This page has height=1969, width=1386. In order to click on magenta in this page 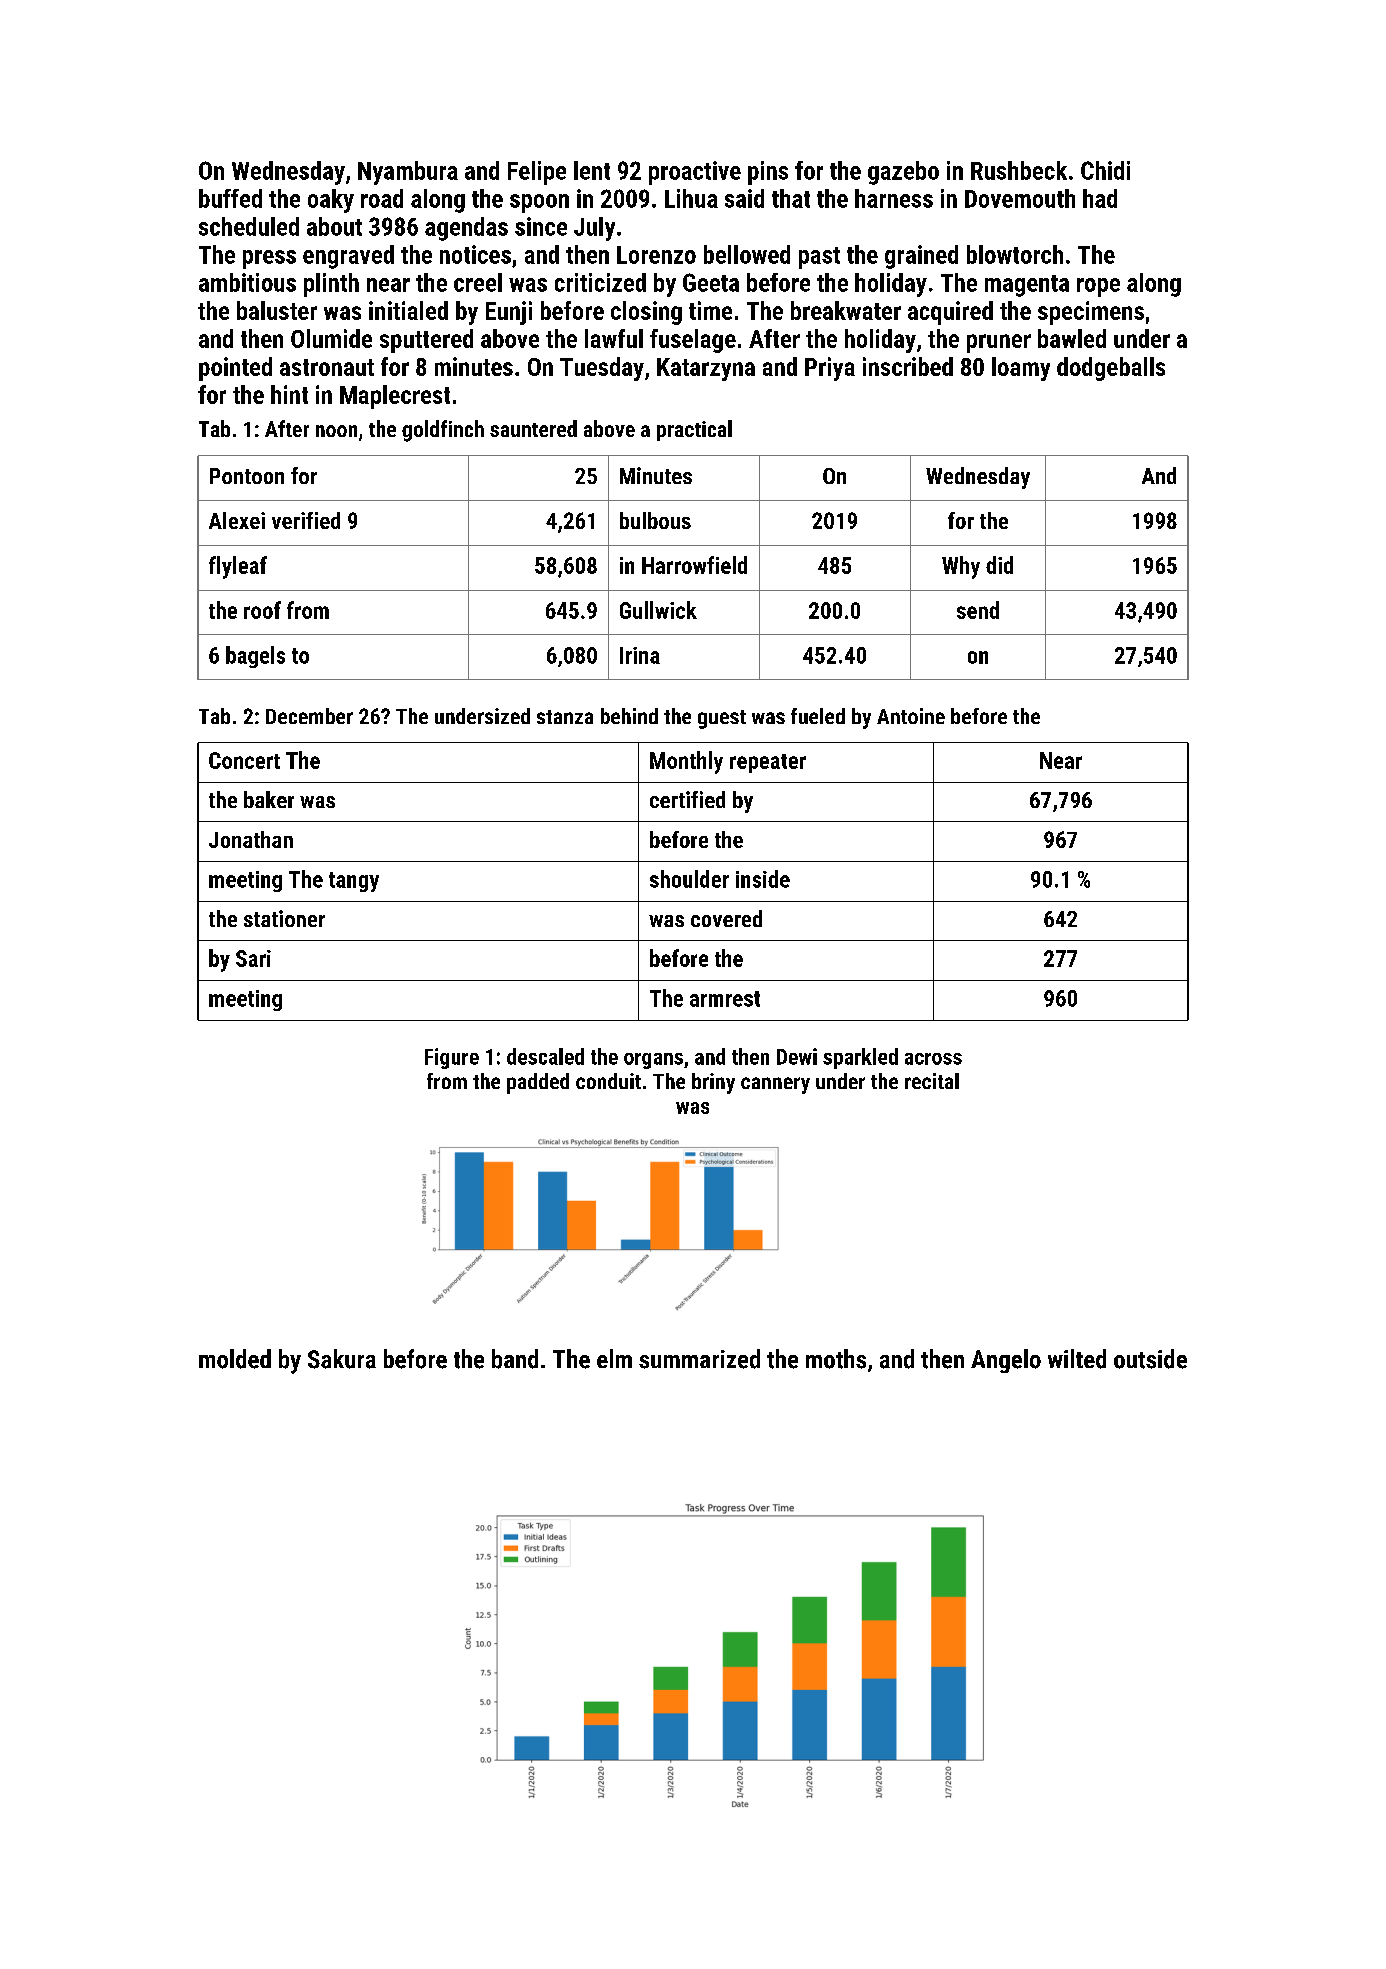, I will do `click(1027, 286)`.
